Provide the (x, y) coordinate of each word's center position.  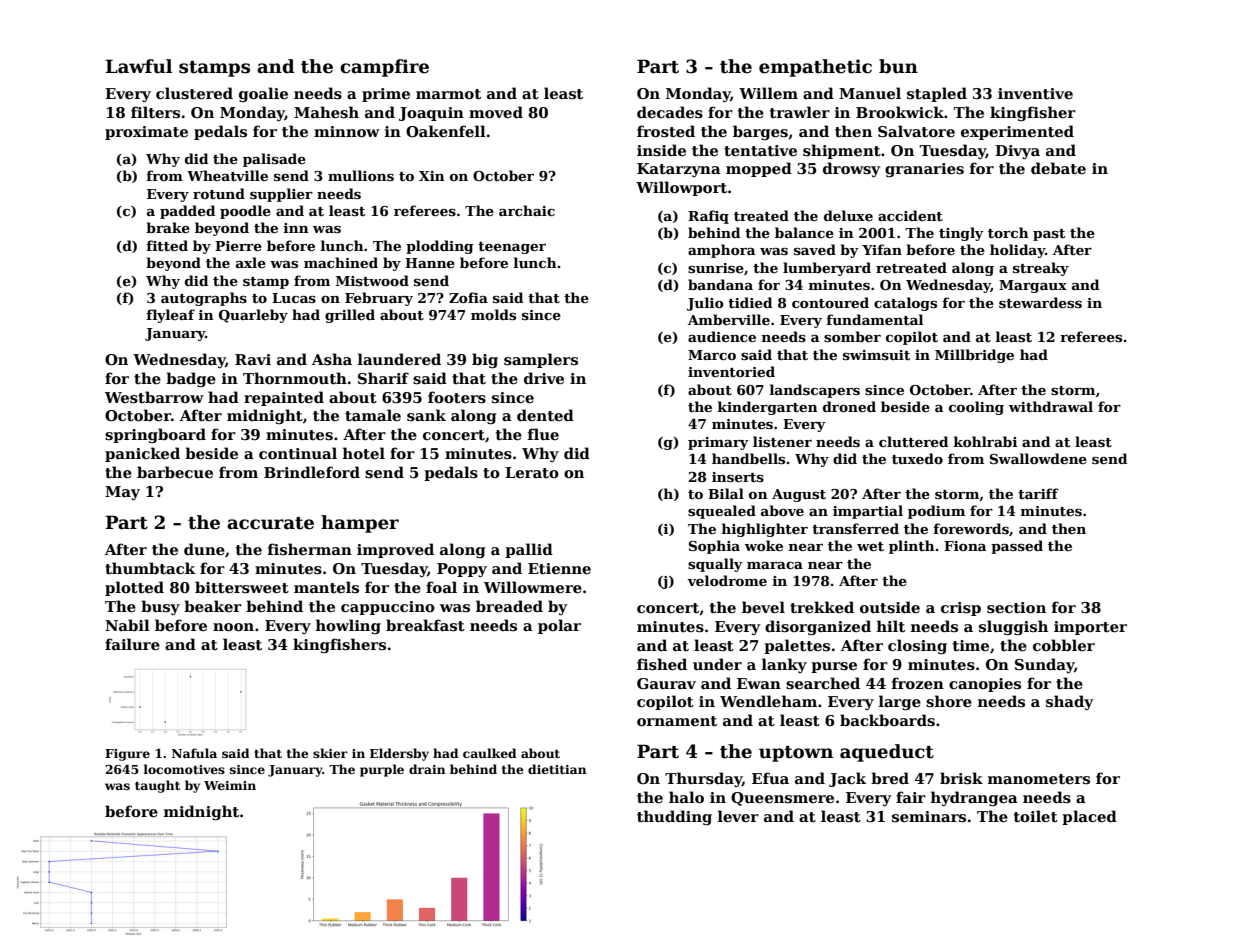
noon (233, 627)
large (900, 702)
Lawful (138, 66)
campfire (384, 68)
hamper (360, 524)
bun (898, 66)
